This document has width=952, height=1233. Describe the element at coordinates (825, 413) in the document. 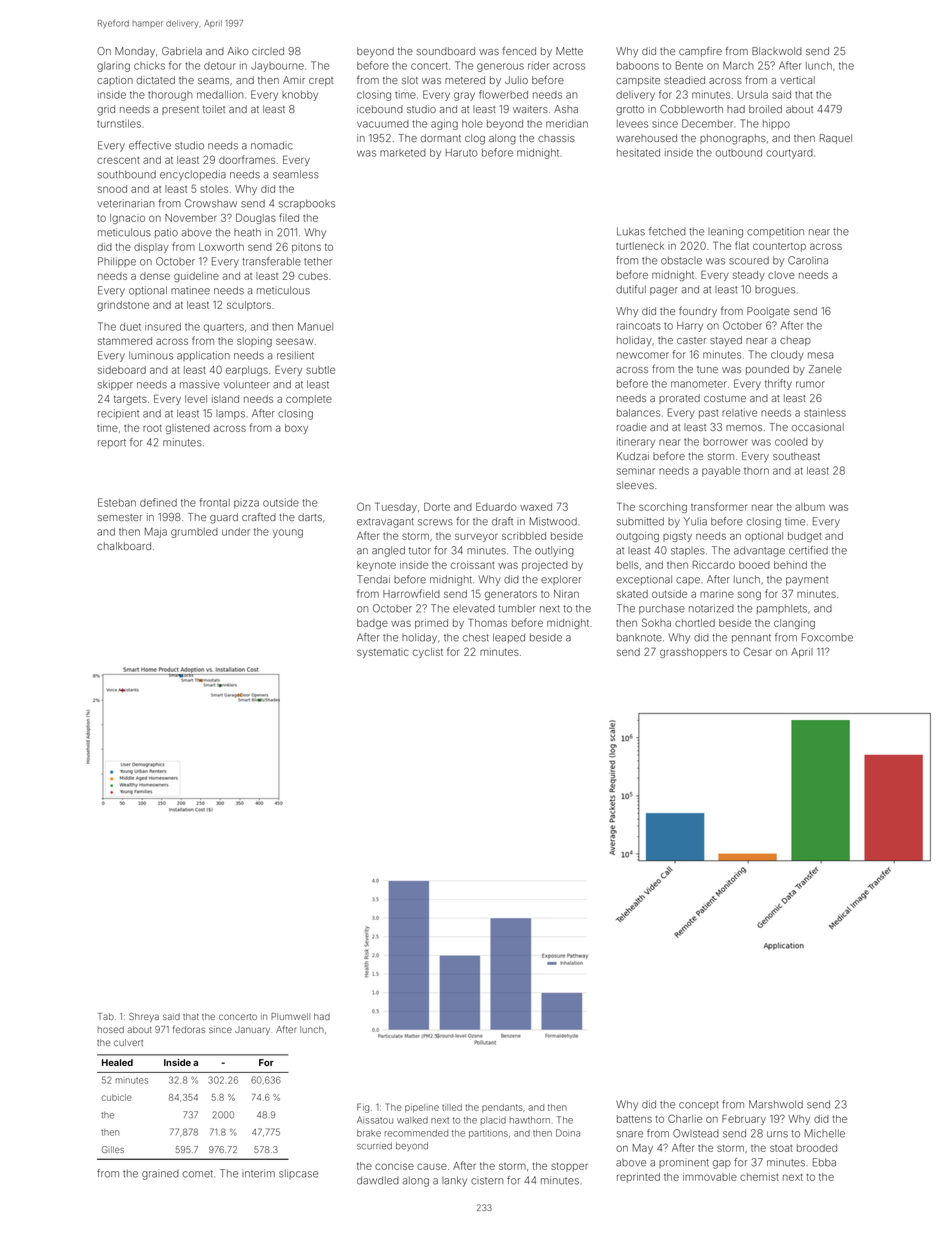

I see `stainless` at that location.
